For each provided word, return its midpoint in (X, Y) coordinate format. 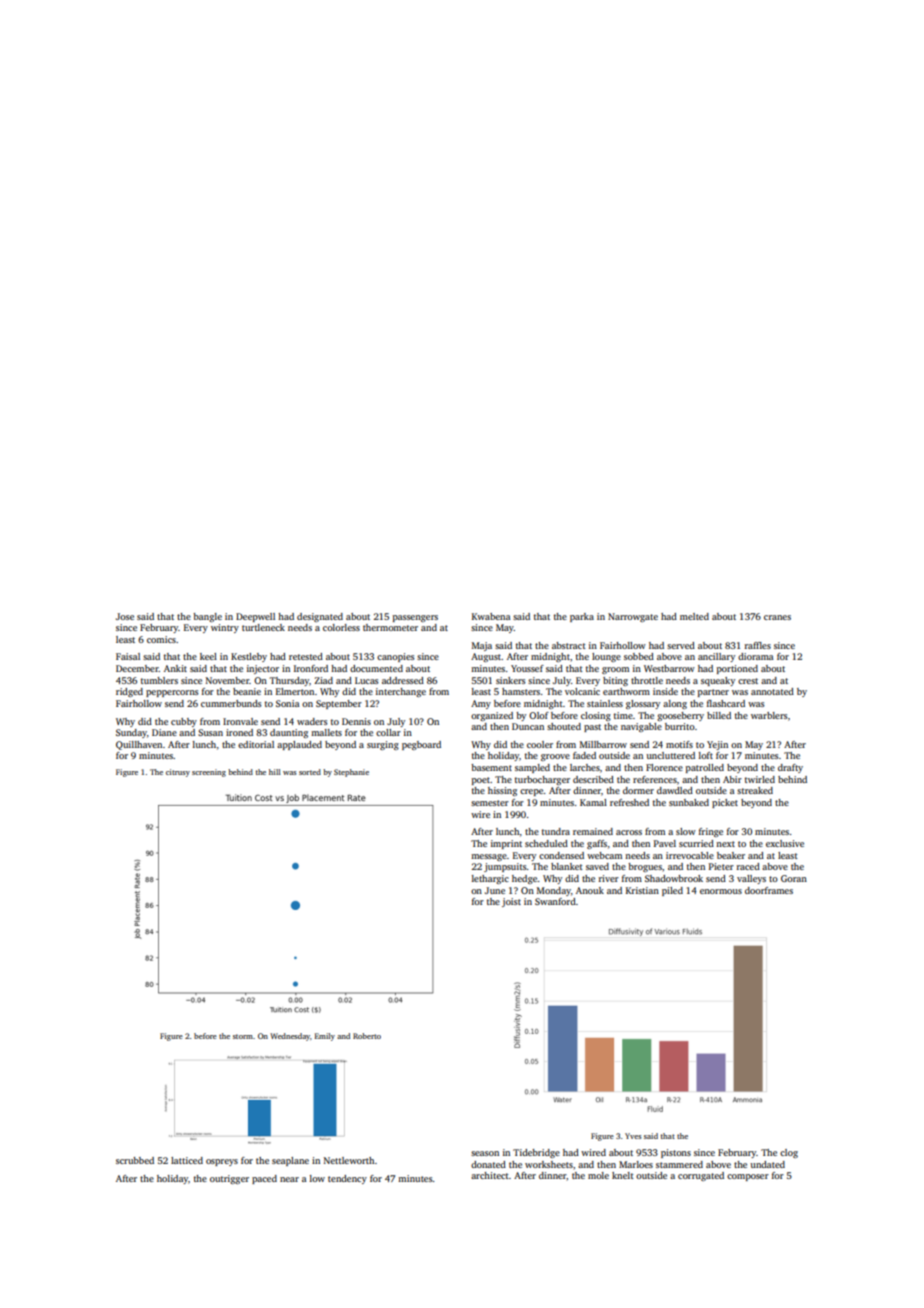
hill (275, 772)
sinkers (510, 680)
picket (725, 803)
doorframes (769, 890)
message (489, 857)
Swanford (555, 901)
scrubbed (135, 1160)
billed (719, 715)
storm (243, 1036)
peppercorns (172, 693)
